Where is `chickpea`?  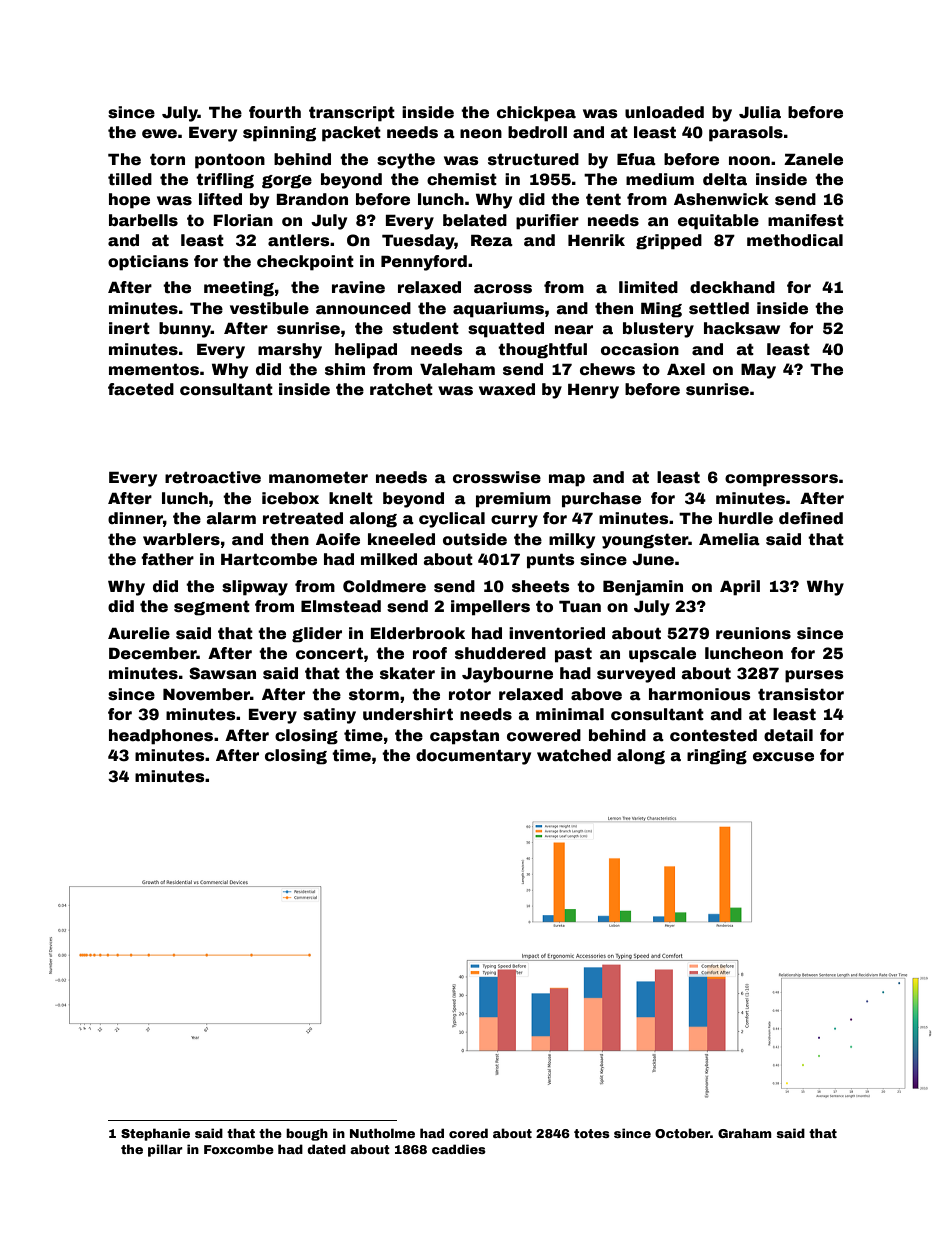 chickpea is located at coordinates (536, 114).
